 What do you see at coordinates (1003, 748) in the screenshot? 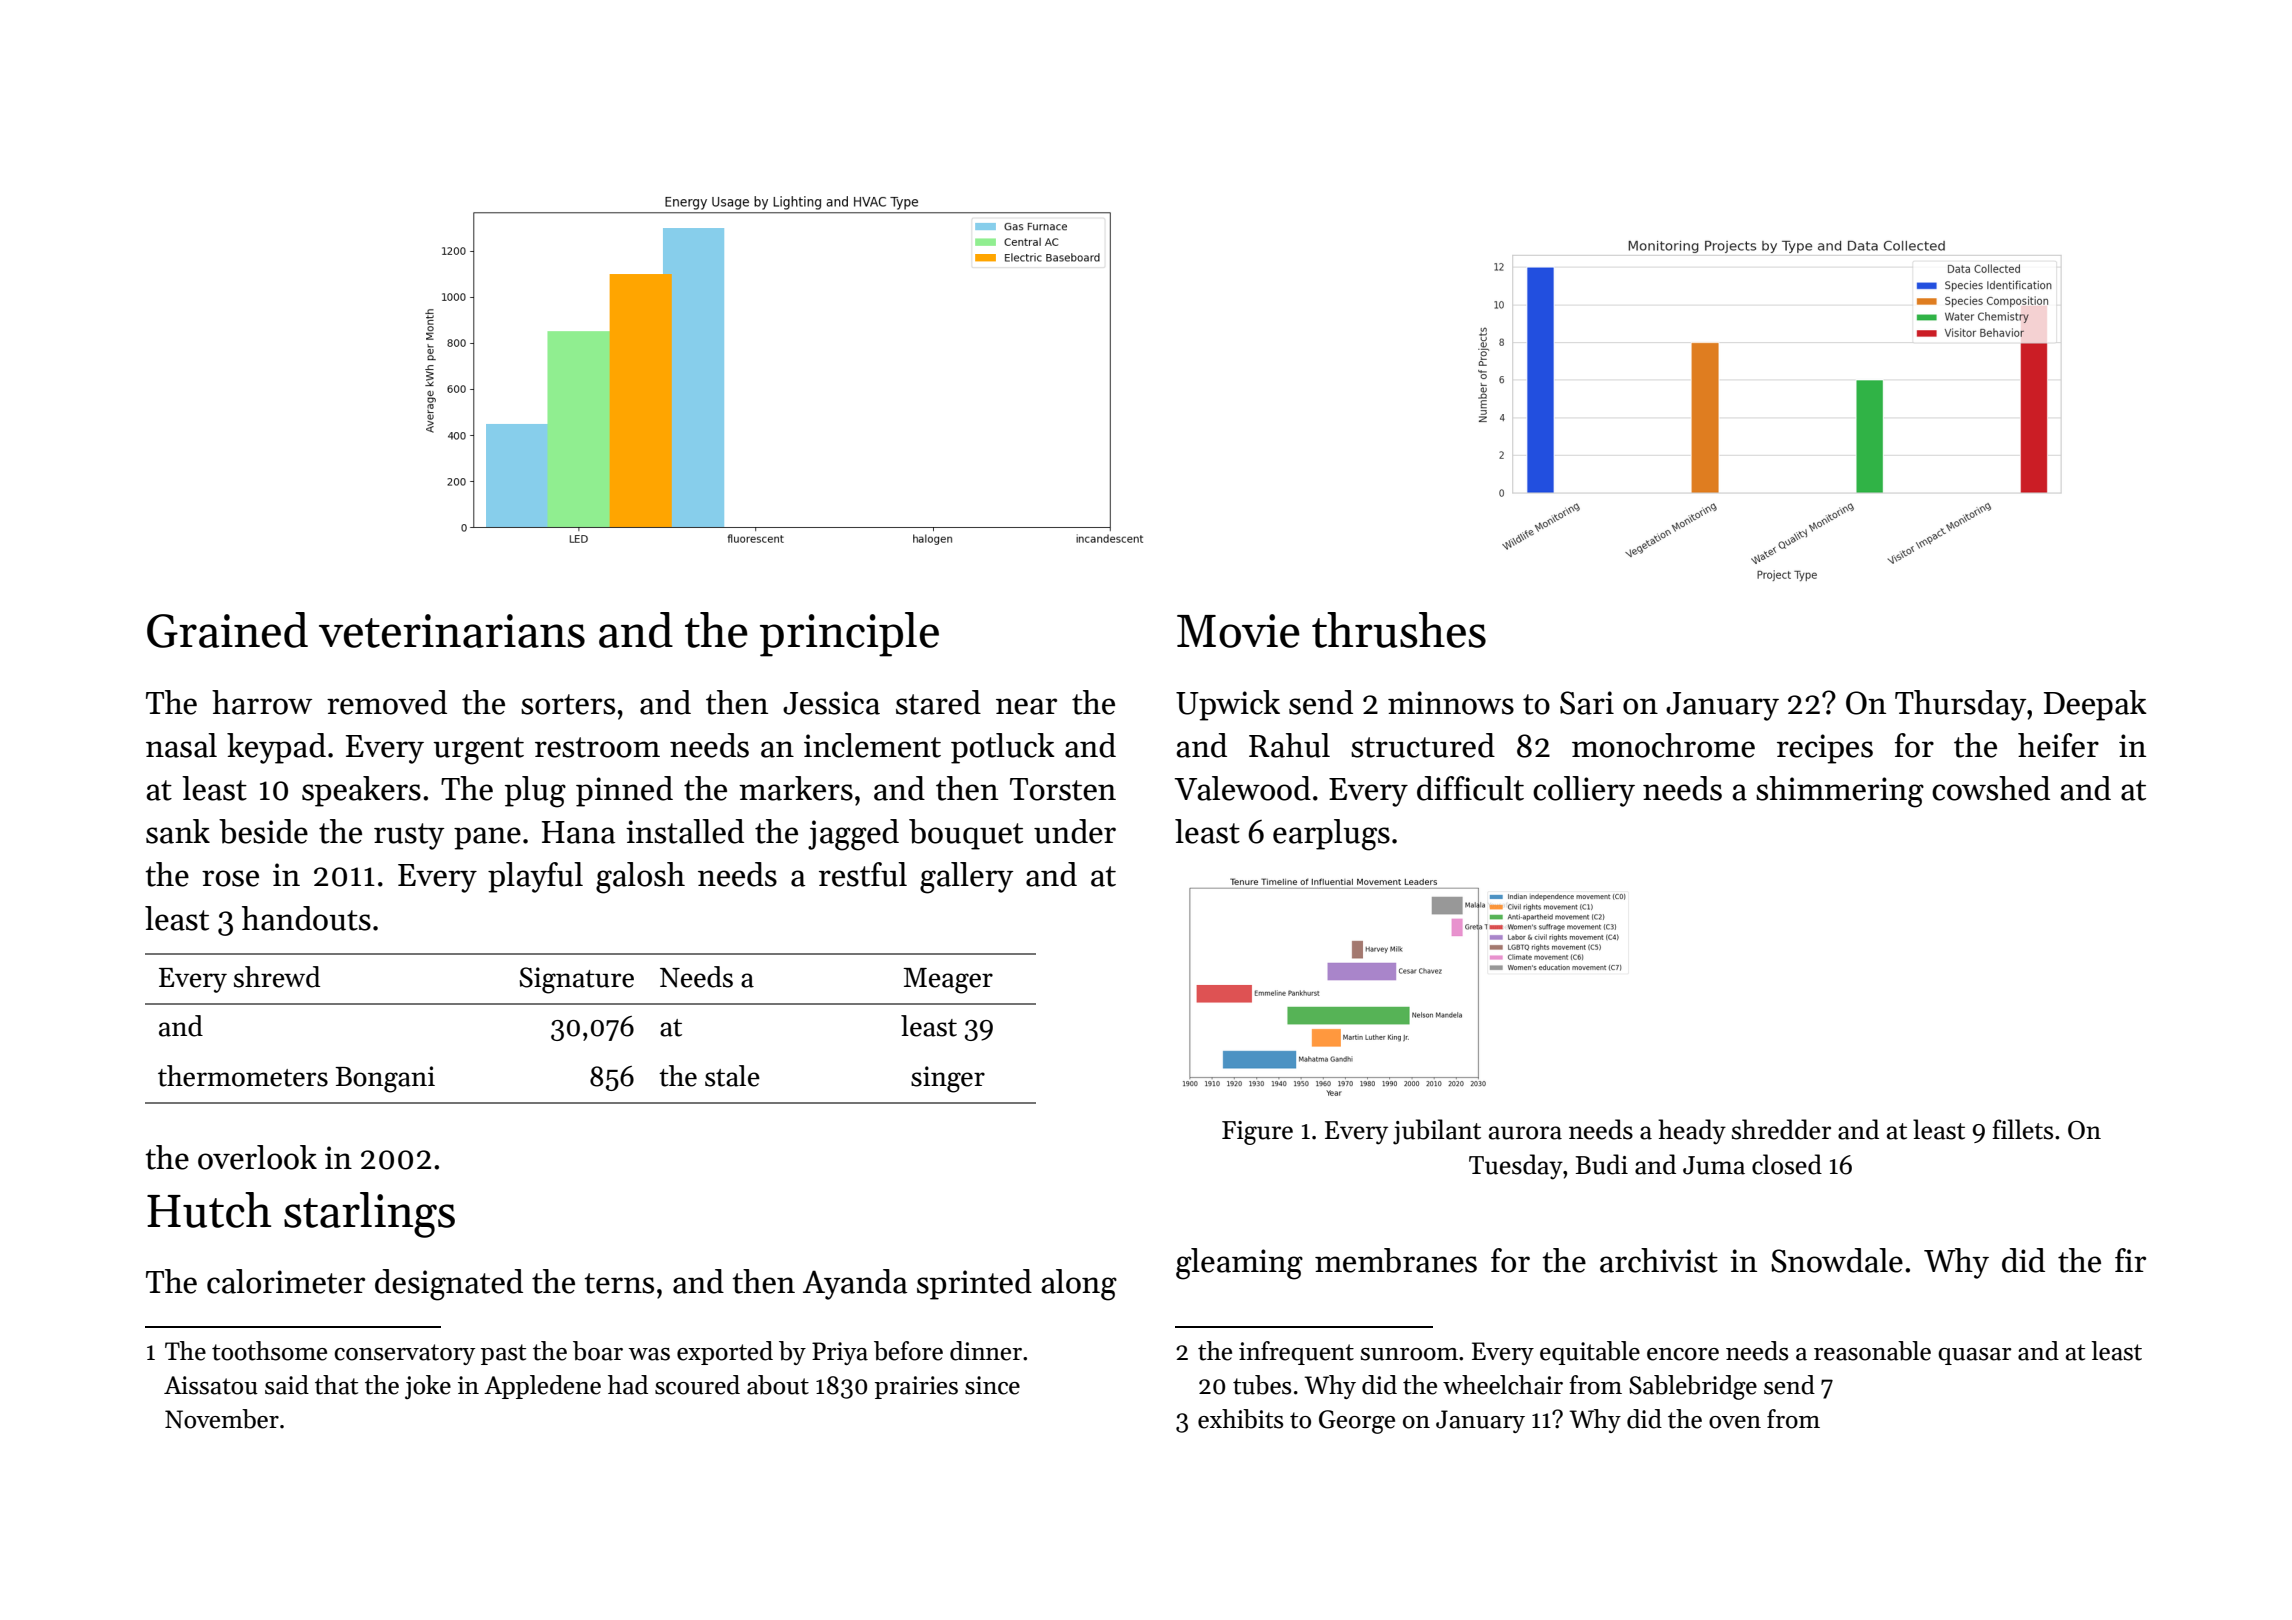
I see `potluck` at bounding box center [1003, 748].
